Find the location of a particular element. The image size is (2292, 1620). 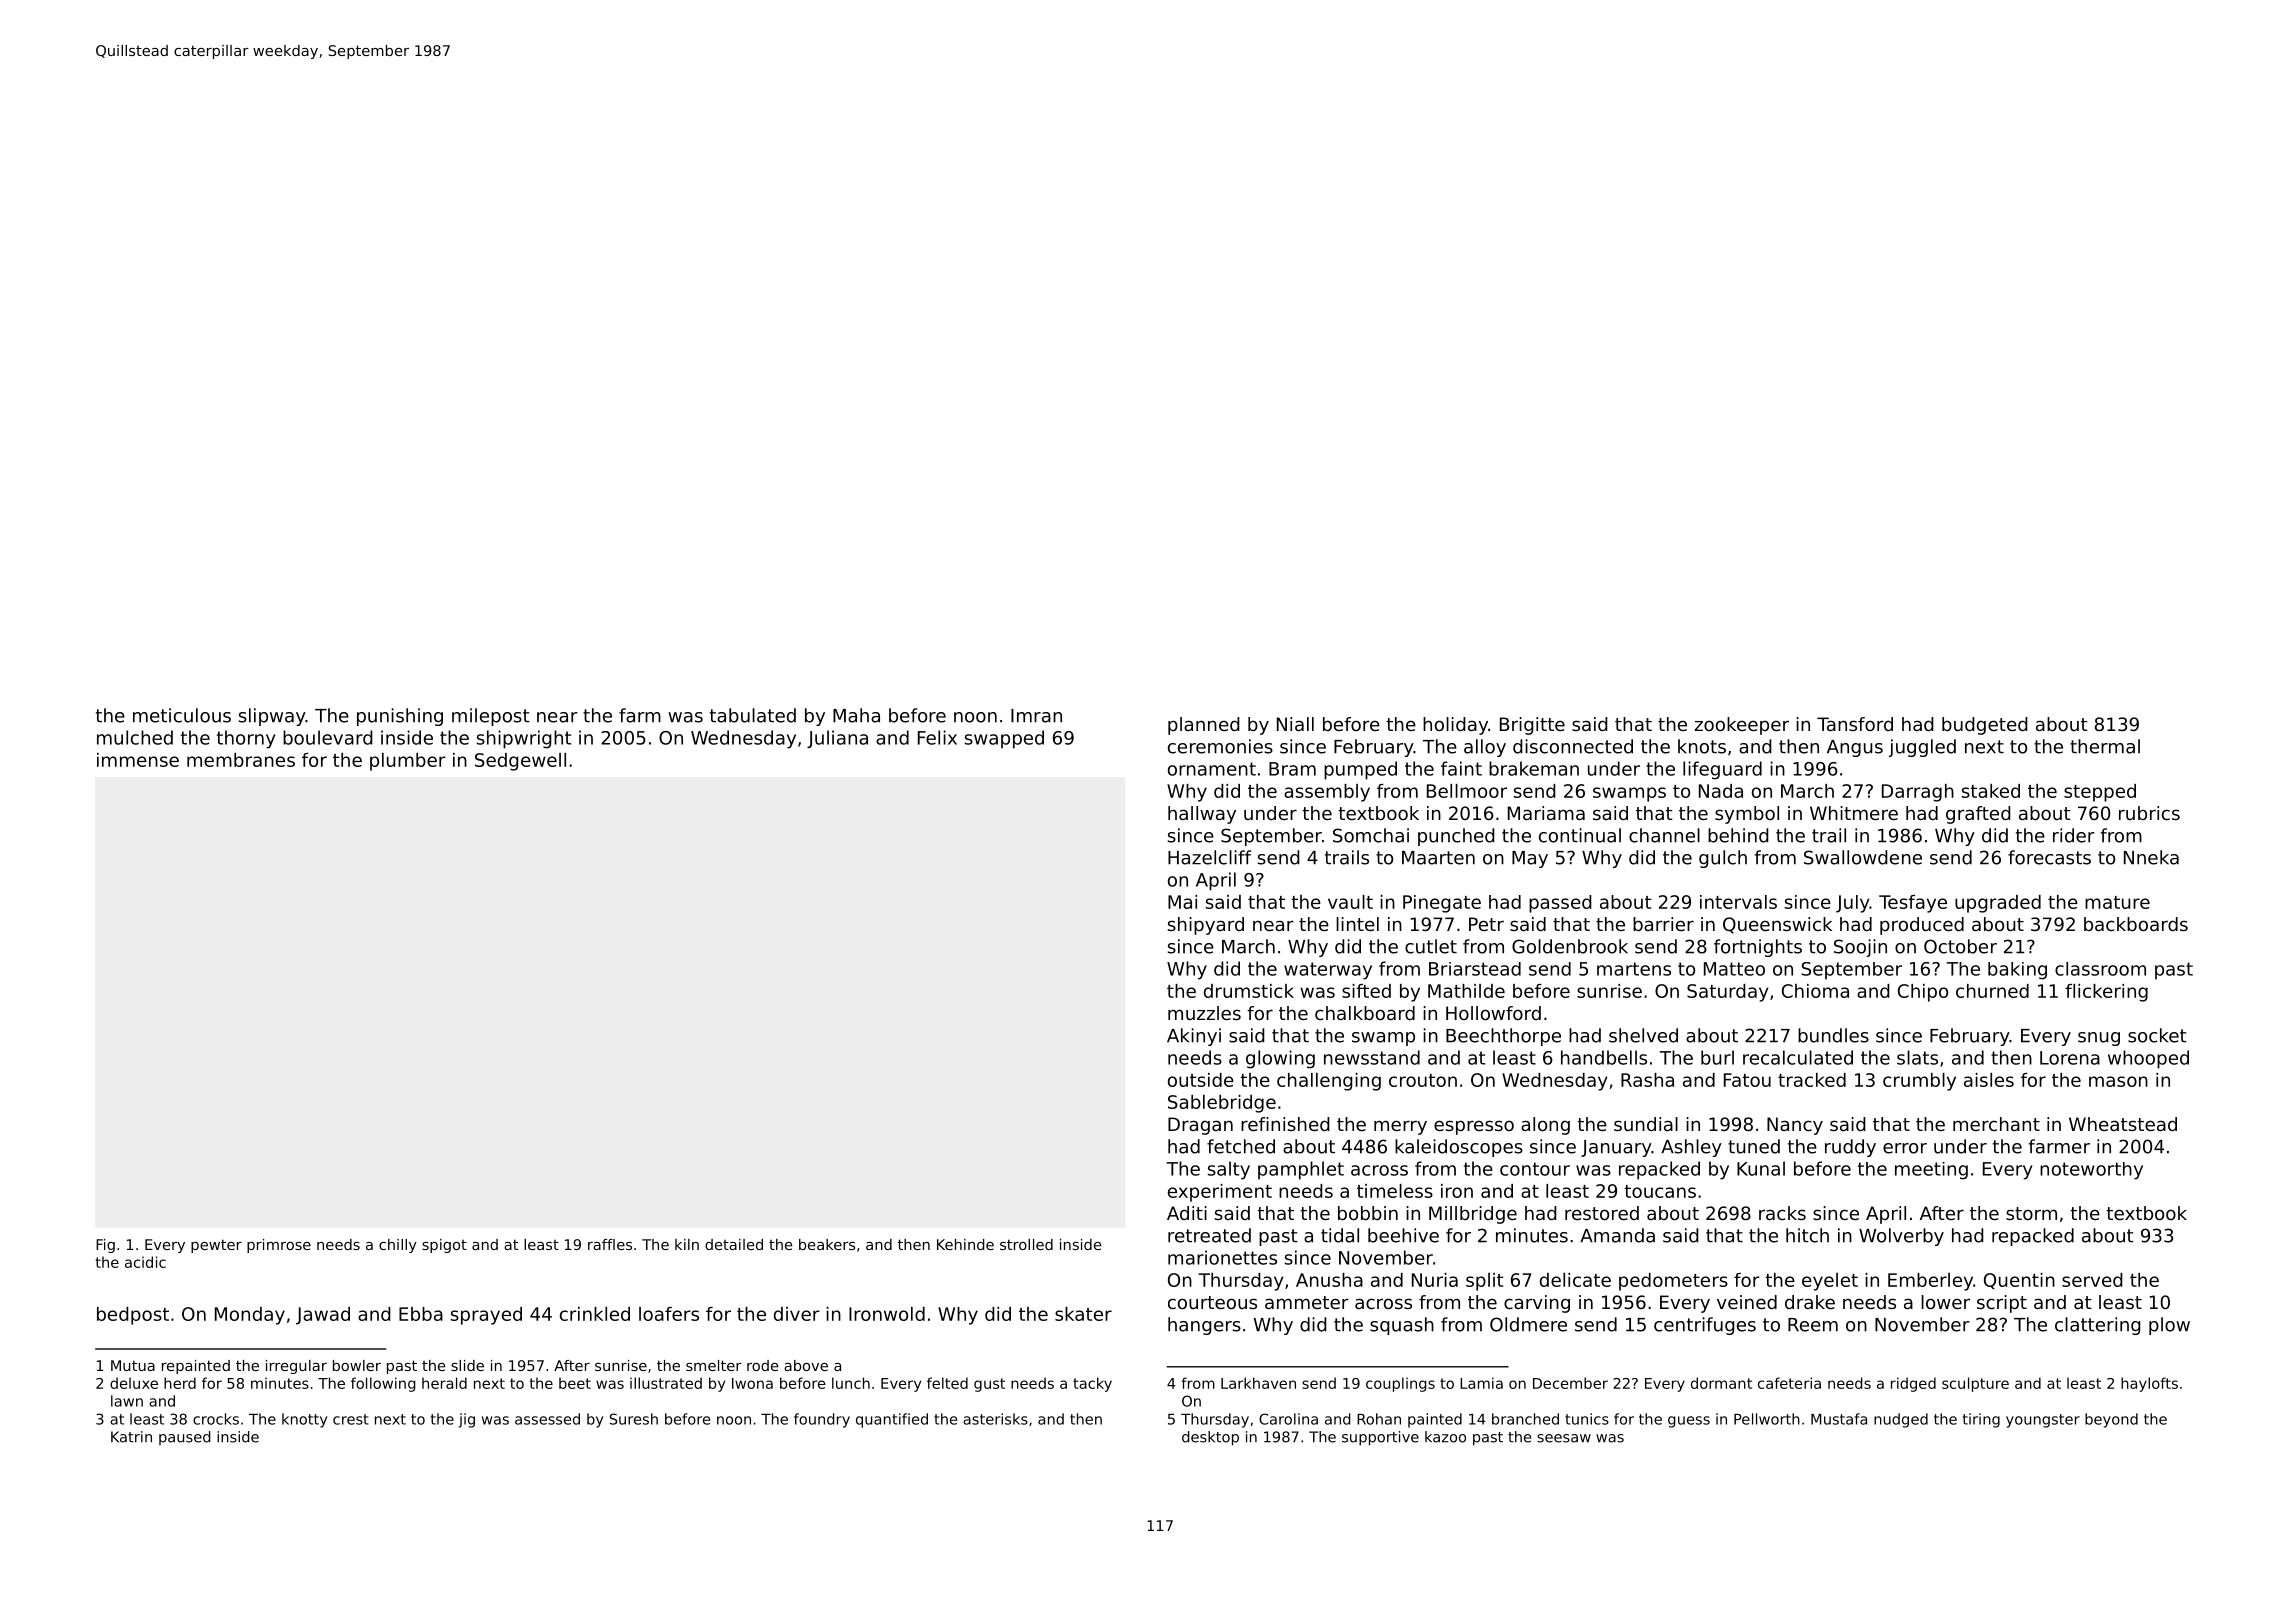

milepost is located at coordinates (491, 717).
